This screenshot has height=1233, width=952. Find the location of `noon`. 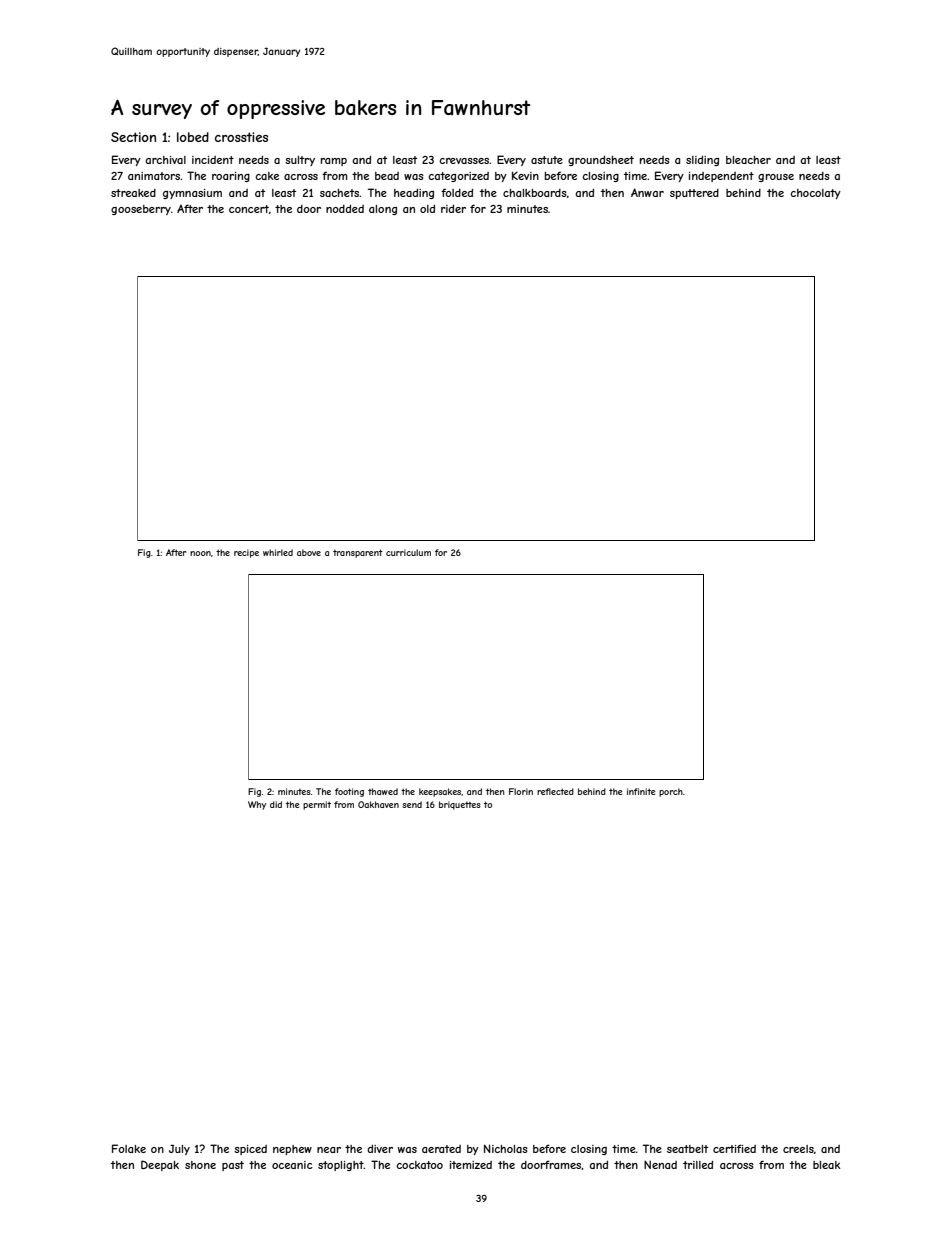

noon is located at coordinates (200, 553).
